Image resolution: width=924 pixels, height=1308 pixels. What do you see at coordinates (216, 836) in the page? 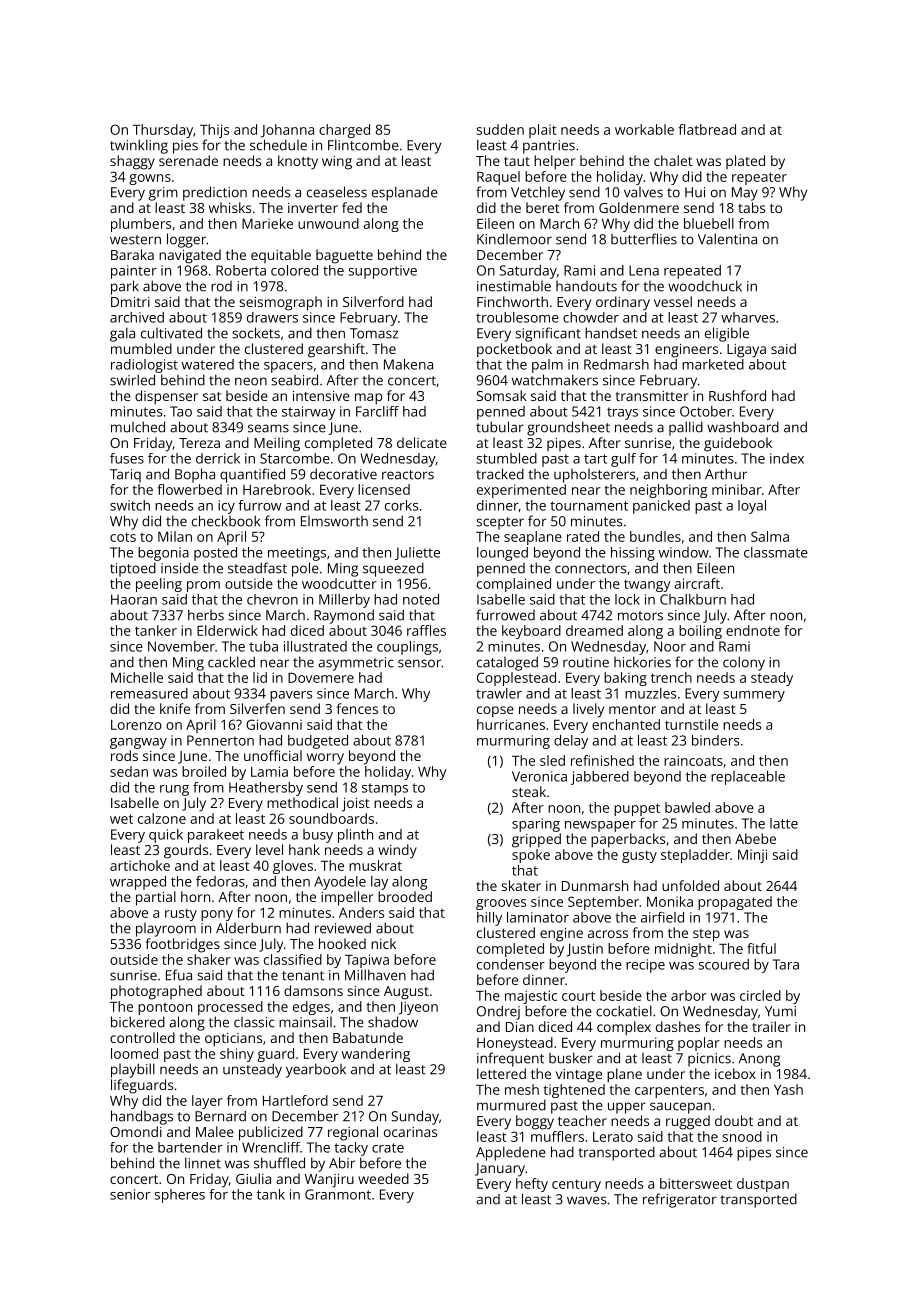
I see `parakeet` at bounding box center [216, 836].
